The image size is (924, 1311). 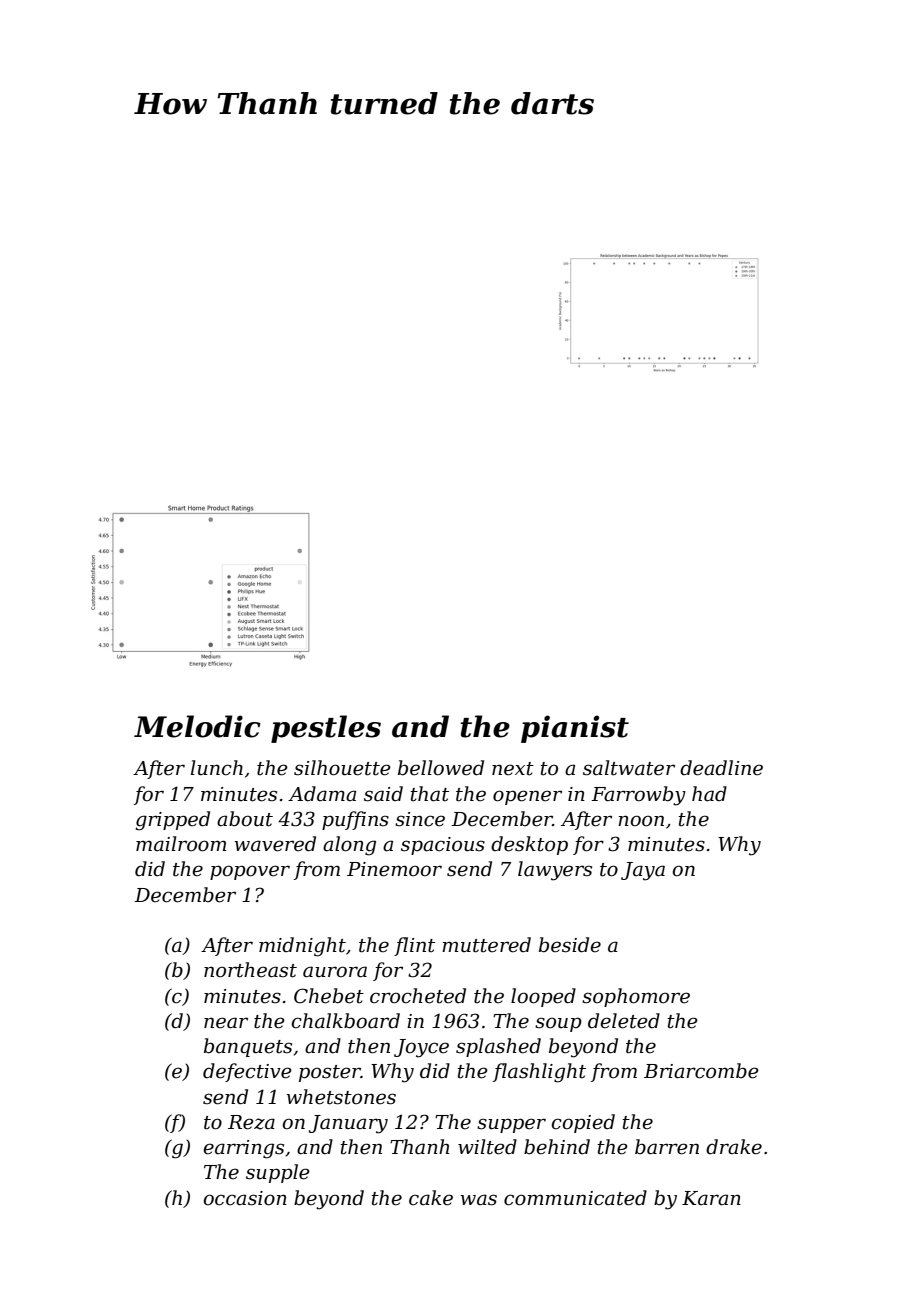 I want to click on lunch, so click(x=217, y=768).
